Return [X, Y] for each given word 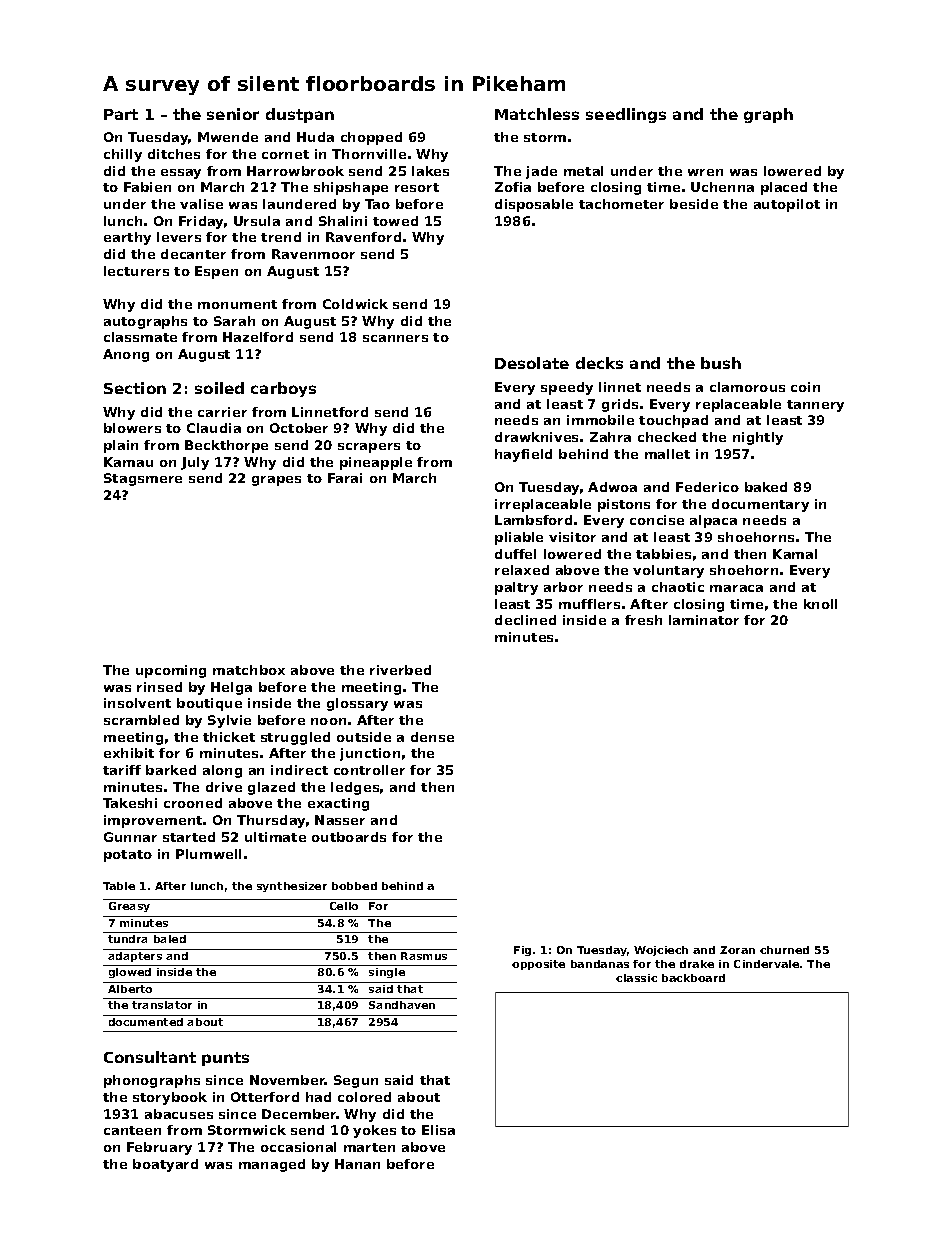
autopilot [787, 205]
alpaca [713, 521]
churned [784, 950]
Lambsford [533, 520]
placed [784, 188]
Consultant [150, 1057]
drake [697, 964]
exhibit [129, 753]
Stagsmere [143, 479]
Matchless [537, 114]
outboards [349, 837]
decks [599, 363]
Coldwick [355, 304]
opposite [538, 965]
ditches [174, 154]
